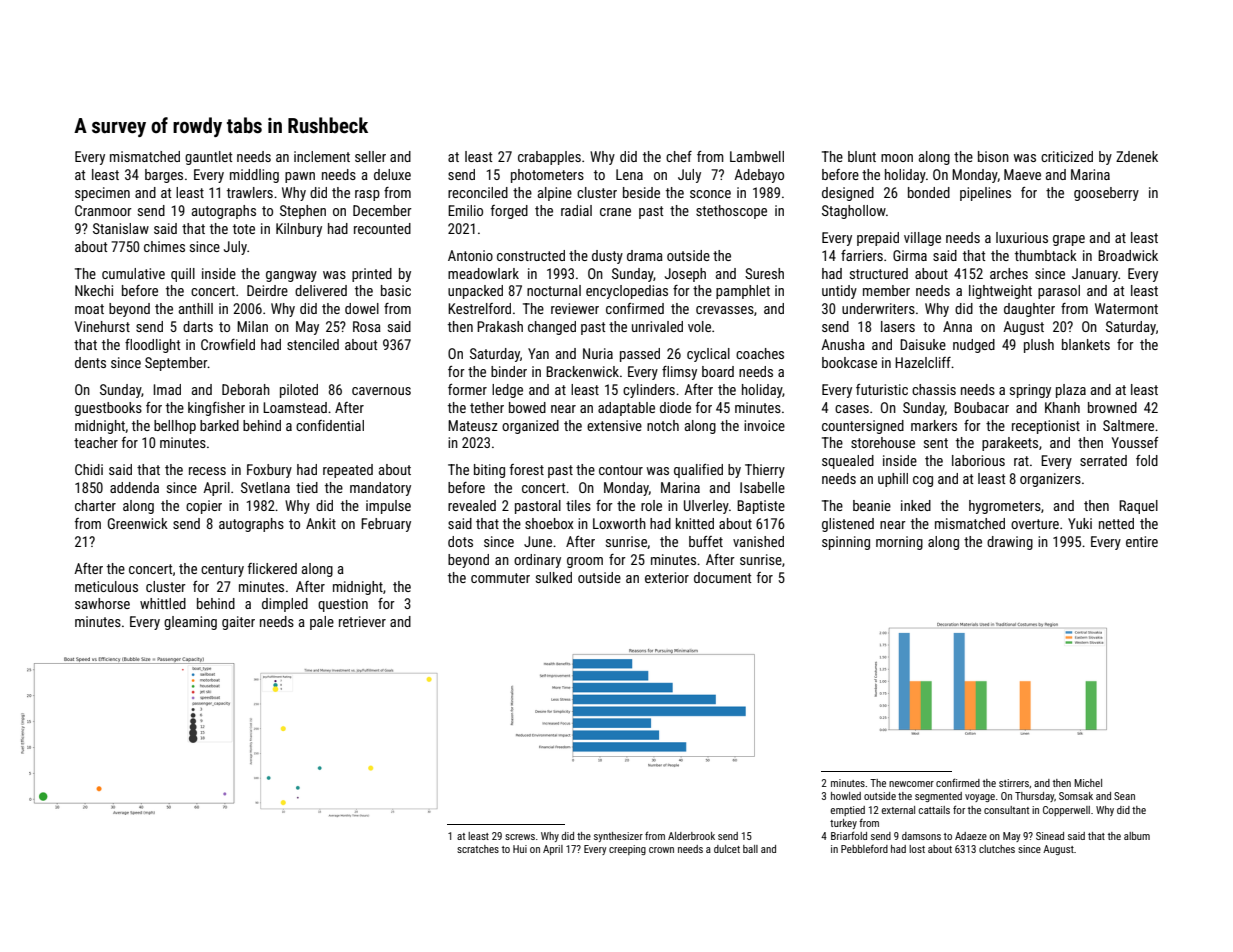 This document has height=952, width=1233. Describe the element at coordinates (382, 228) in the document. I see `recounted` at that location.
